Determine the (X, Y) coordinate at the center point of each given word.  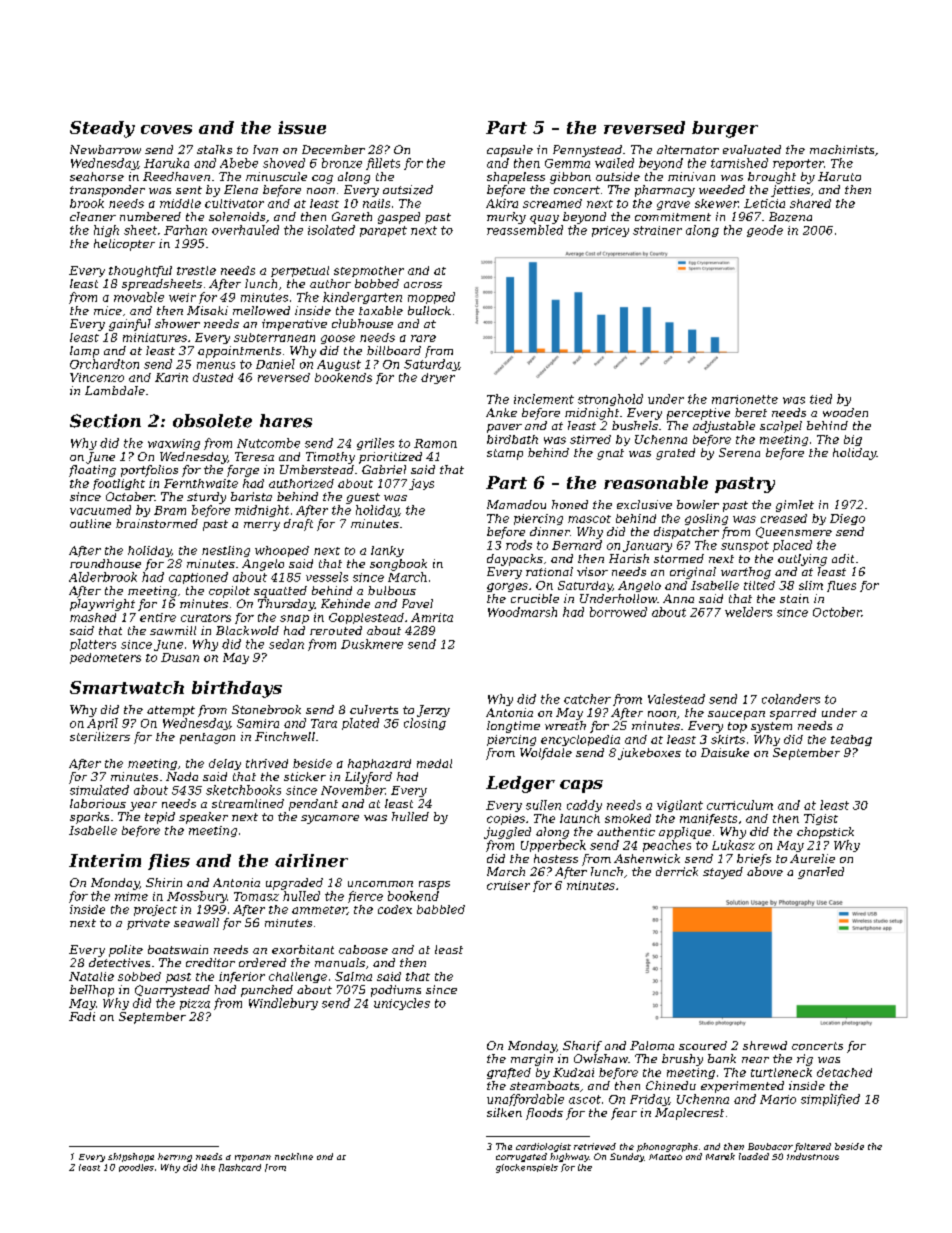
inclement (544, 399)
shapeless (516, 178)
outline (90, 523)
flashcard (240, 1168)
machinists (842, 149)
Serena (739, 452)
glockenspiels (527, 1168)
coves (166, 129)
